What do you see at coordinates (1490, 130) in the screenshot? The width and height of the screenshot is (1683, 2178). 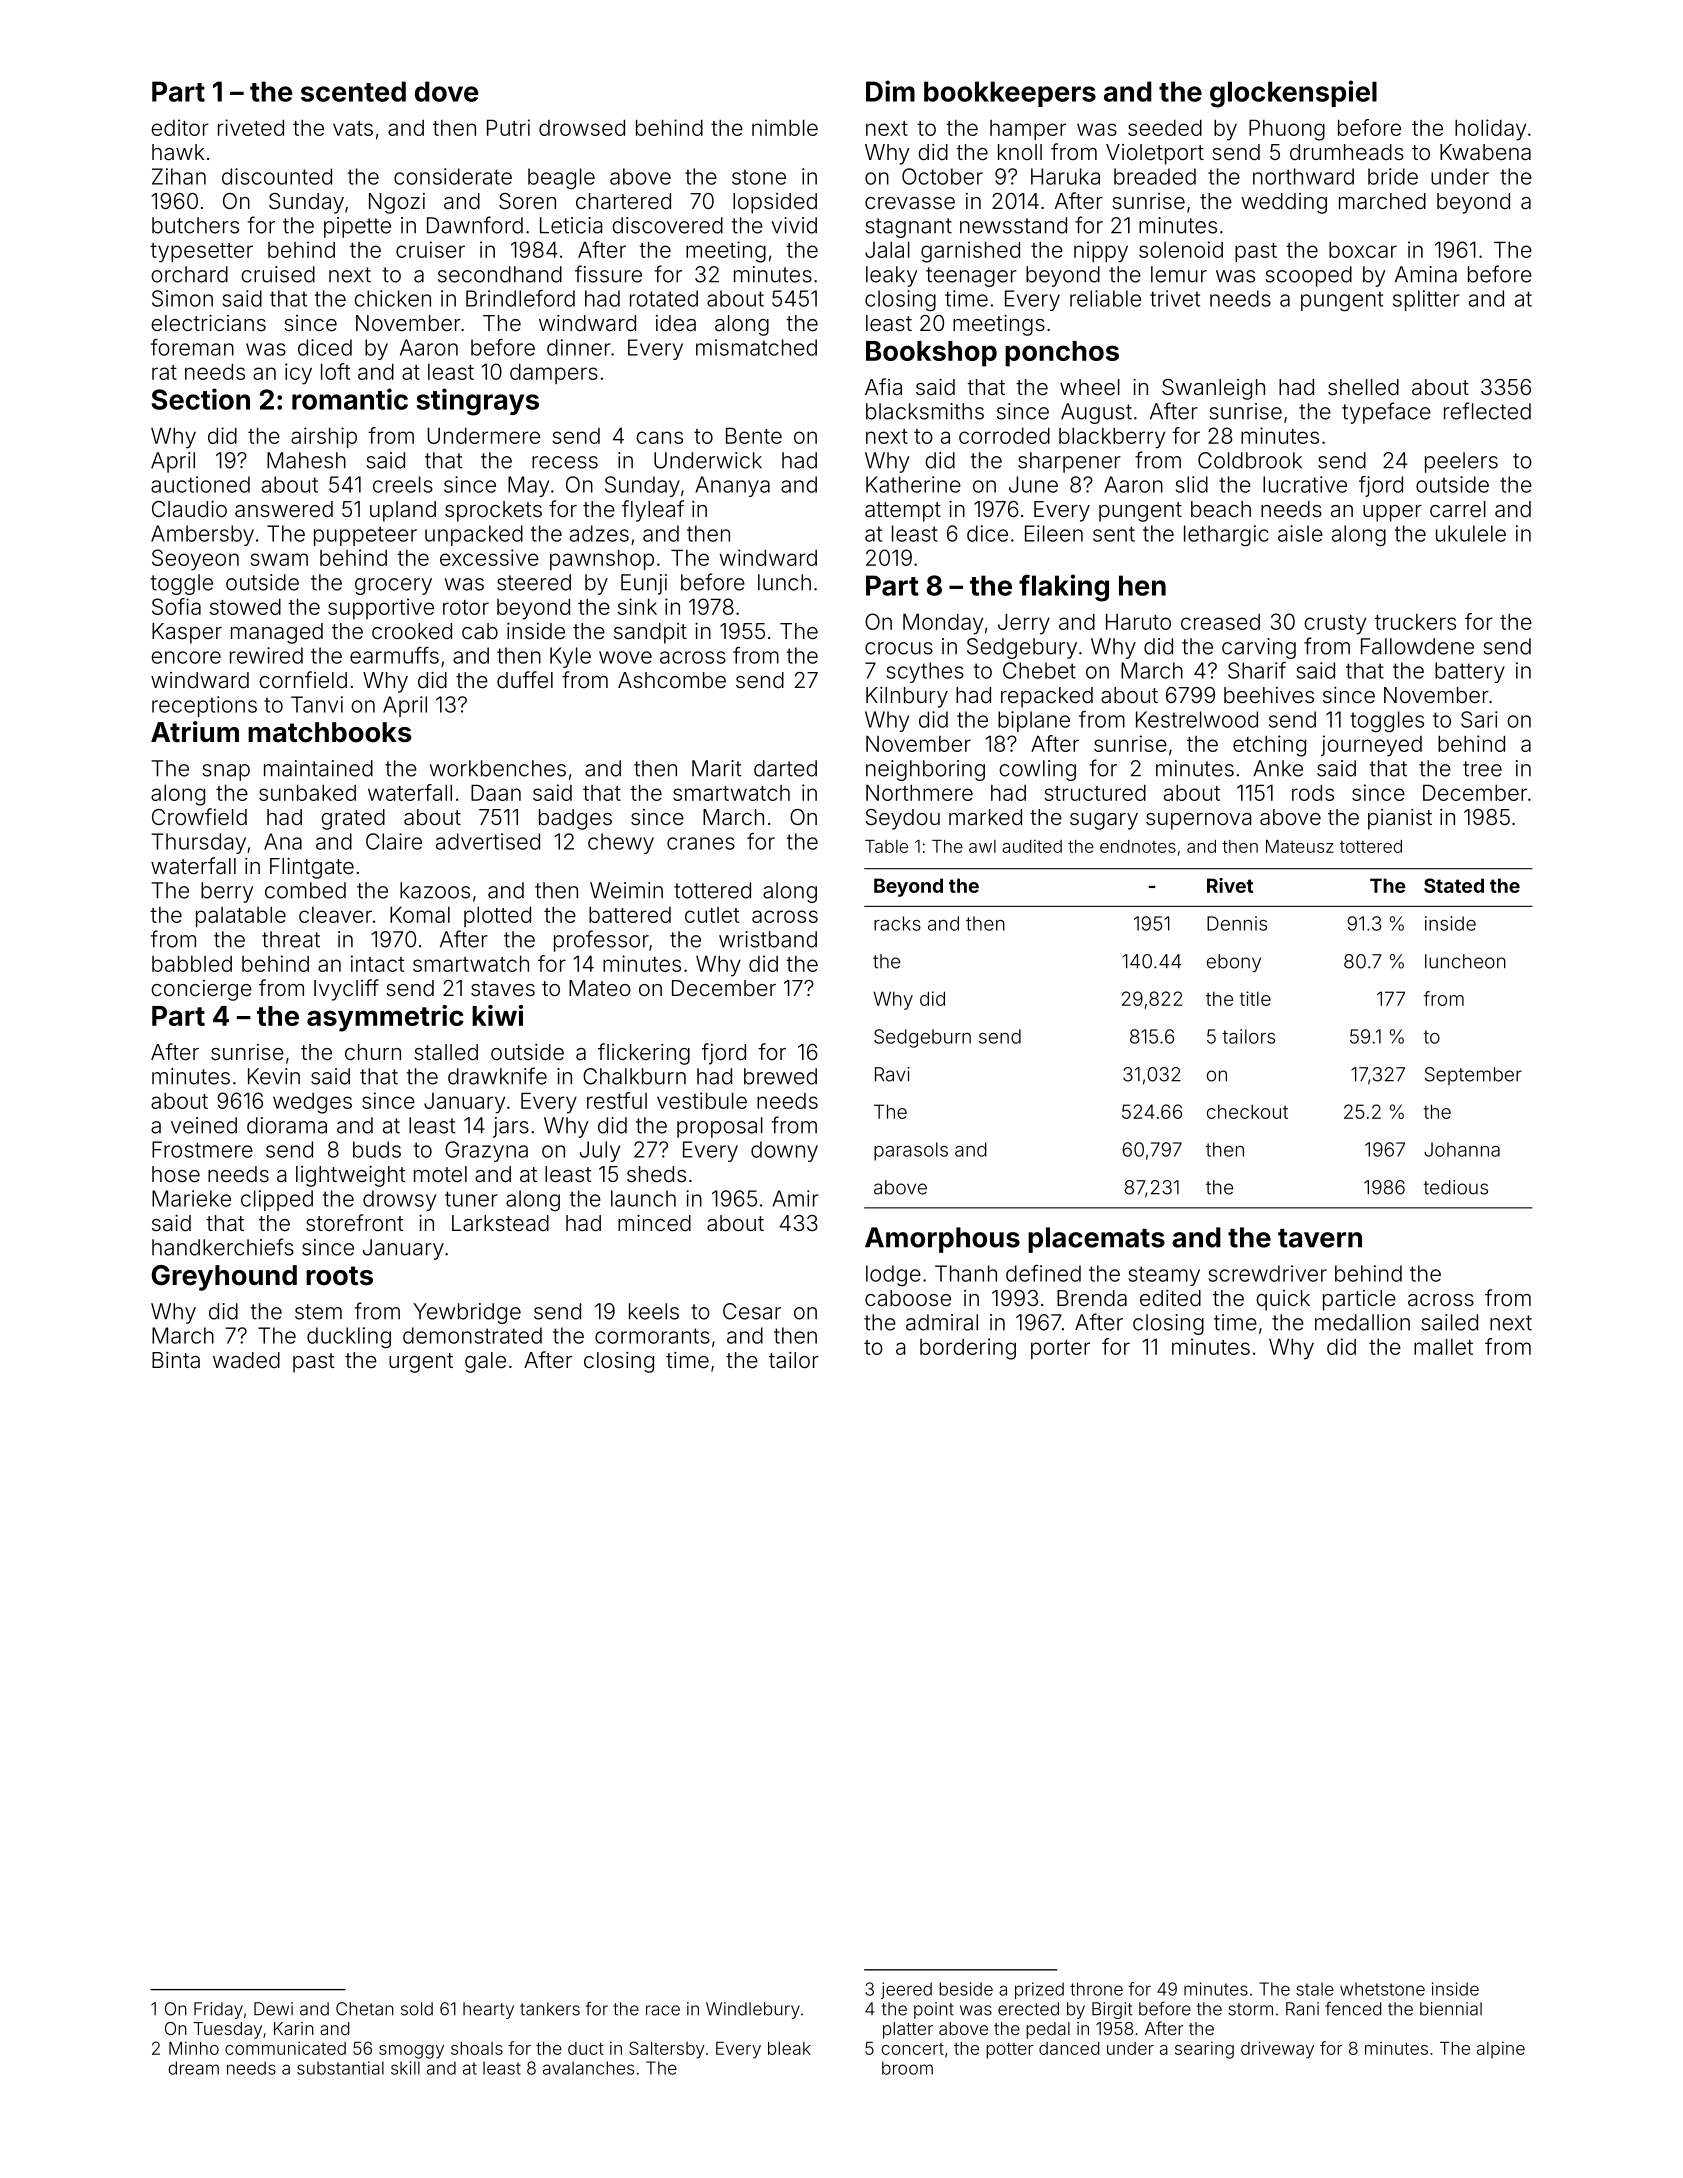 I see `holiday` at bounding box center [1490, 130].
